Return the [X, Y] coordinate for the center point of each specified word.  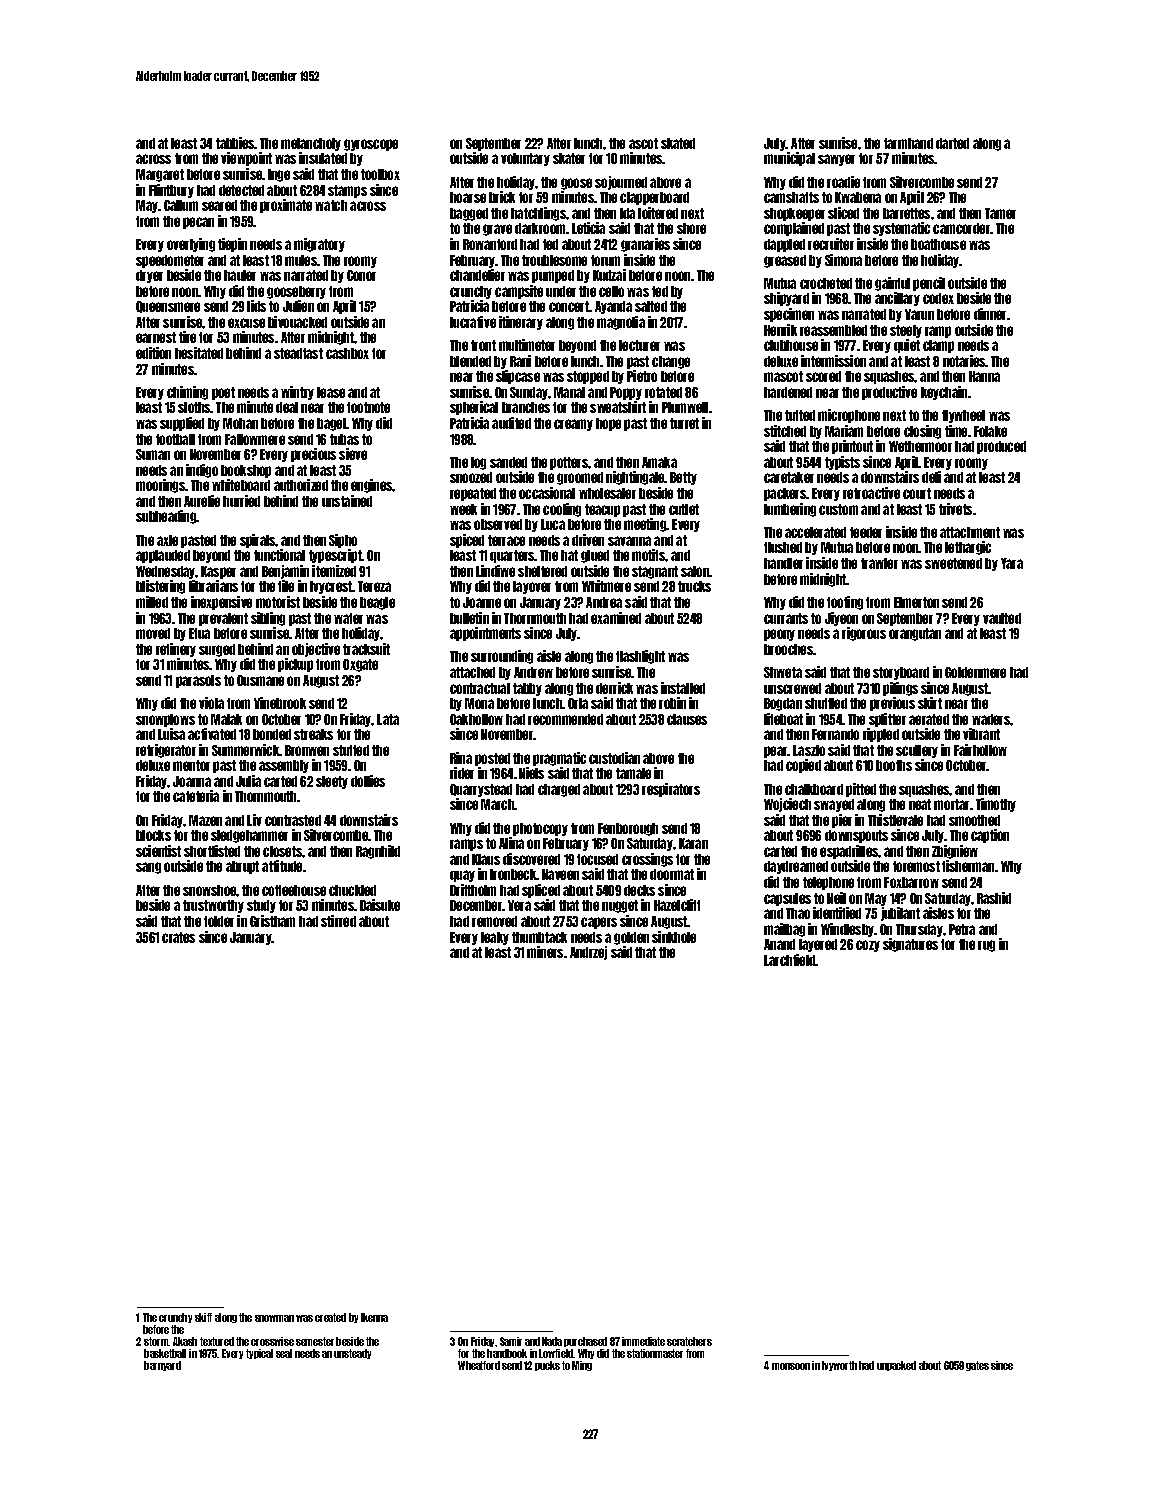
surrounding [502, 657]
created [330, 1317]
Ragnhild [378, 852]
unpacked [896, 1366]
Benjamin [285, 572]
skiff [203, 1317]
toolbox [380, 174]
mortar [951, 804]
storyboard [901, 673]
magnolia [621, 323]
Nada [552, 1341]
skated [678, 143]
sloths [194, 407]
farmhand [908, 143]
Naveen [560, 874]
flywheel [963, 416]
